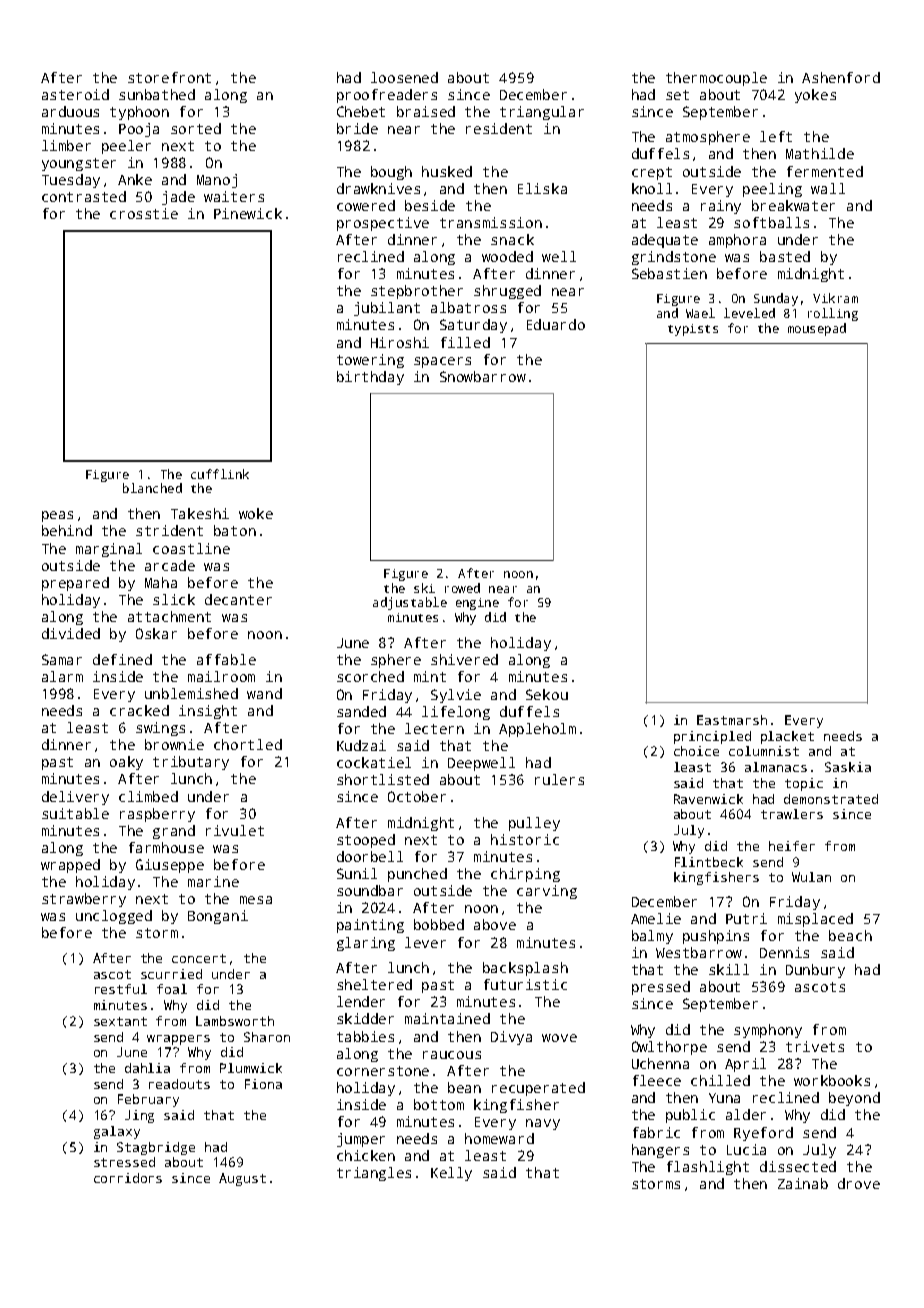 The height and width of the page is (1308, 924). Describe the element at coordinates (242, 1179) in the page. I see `August` at that location.
